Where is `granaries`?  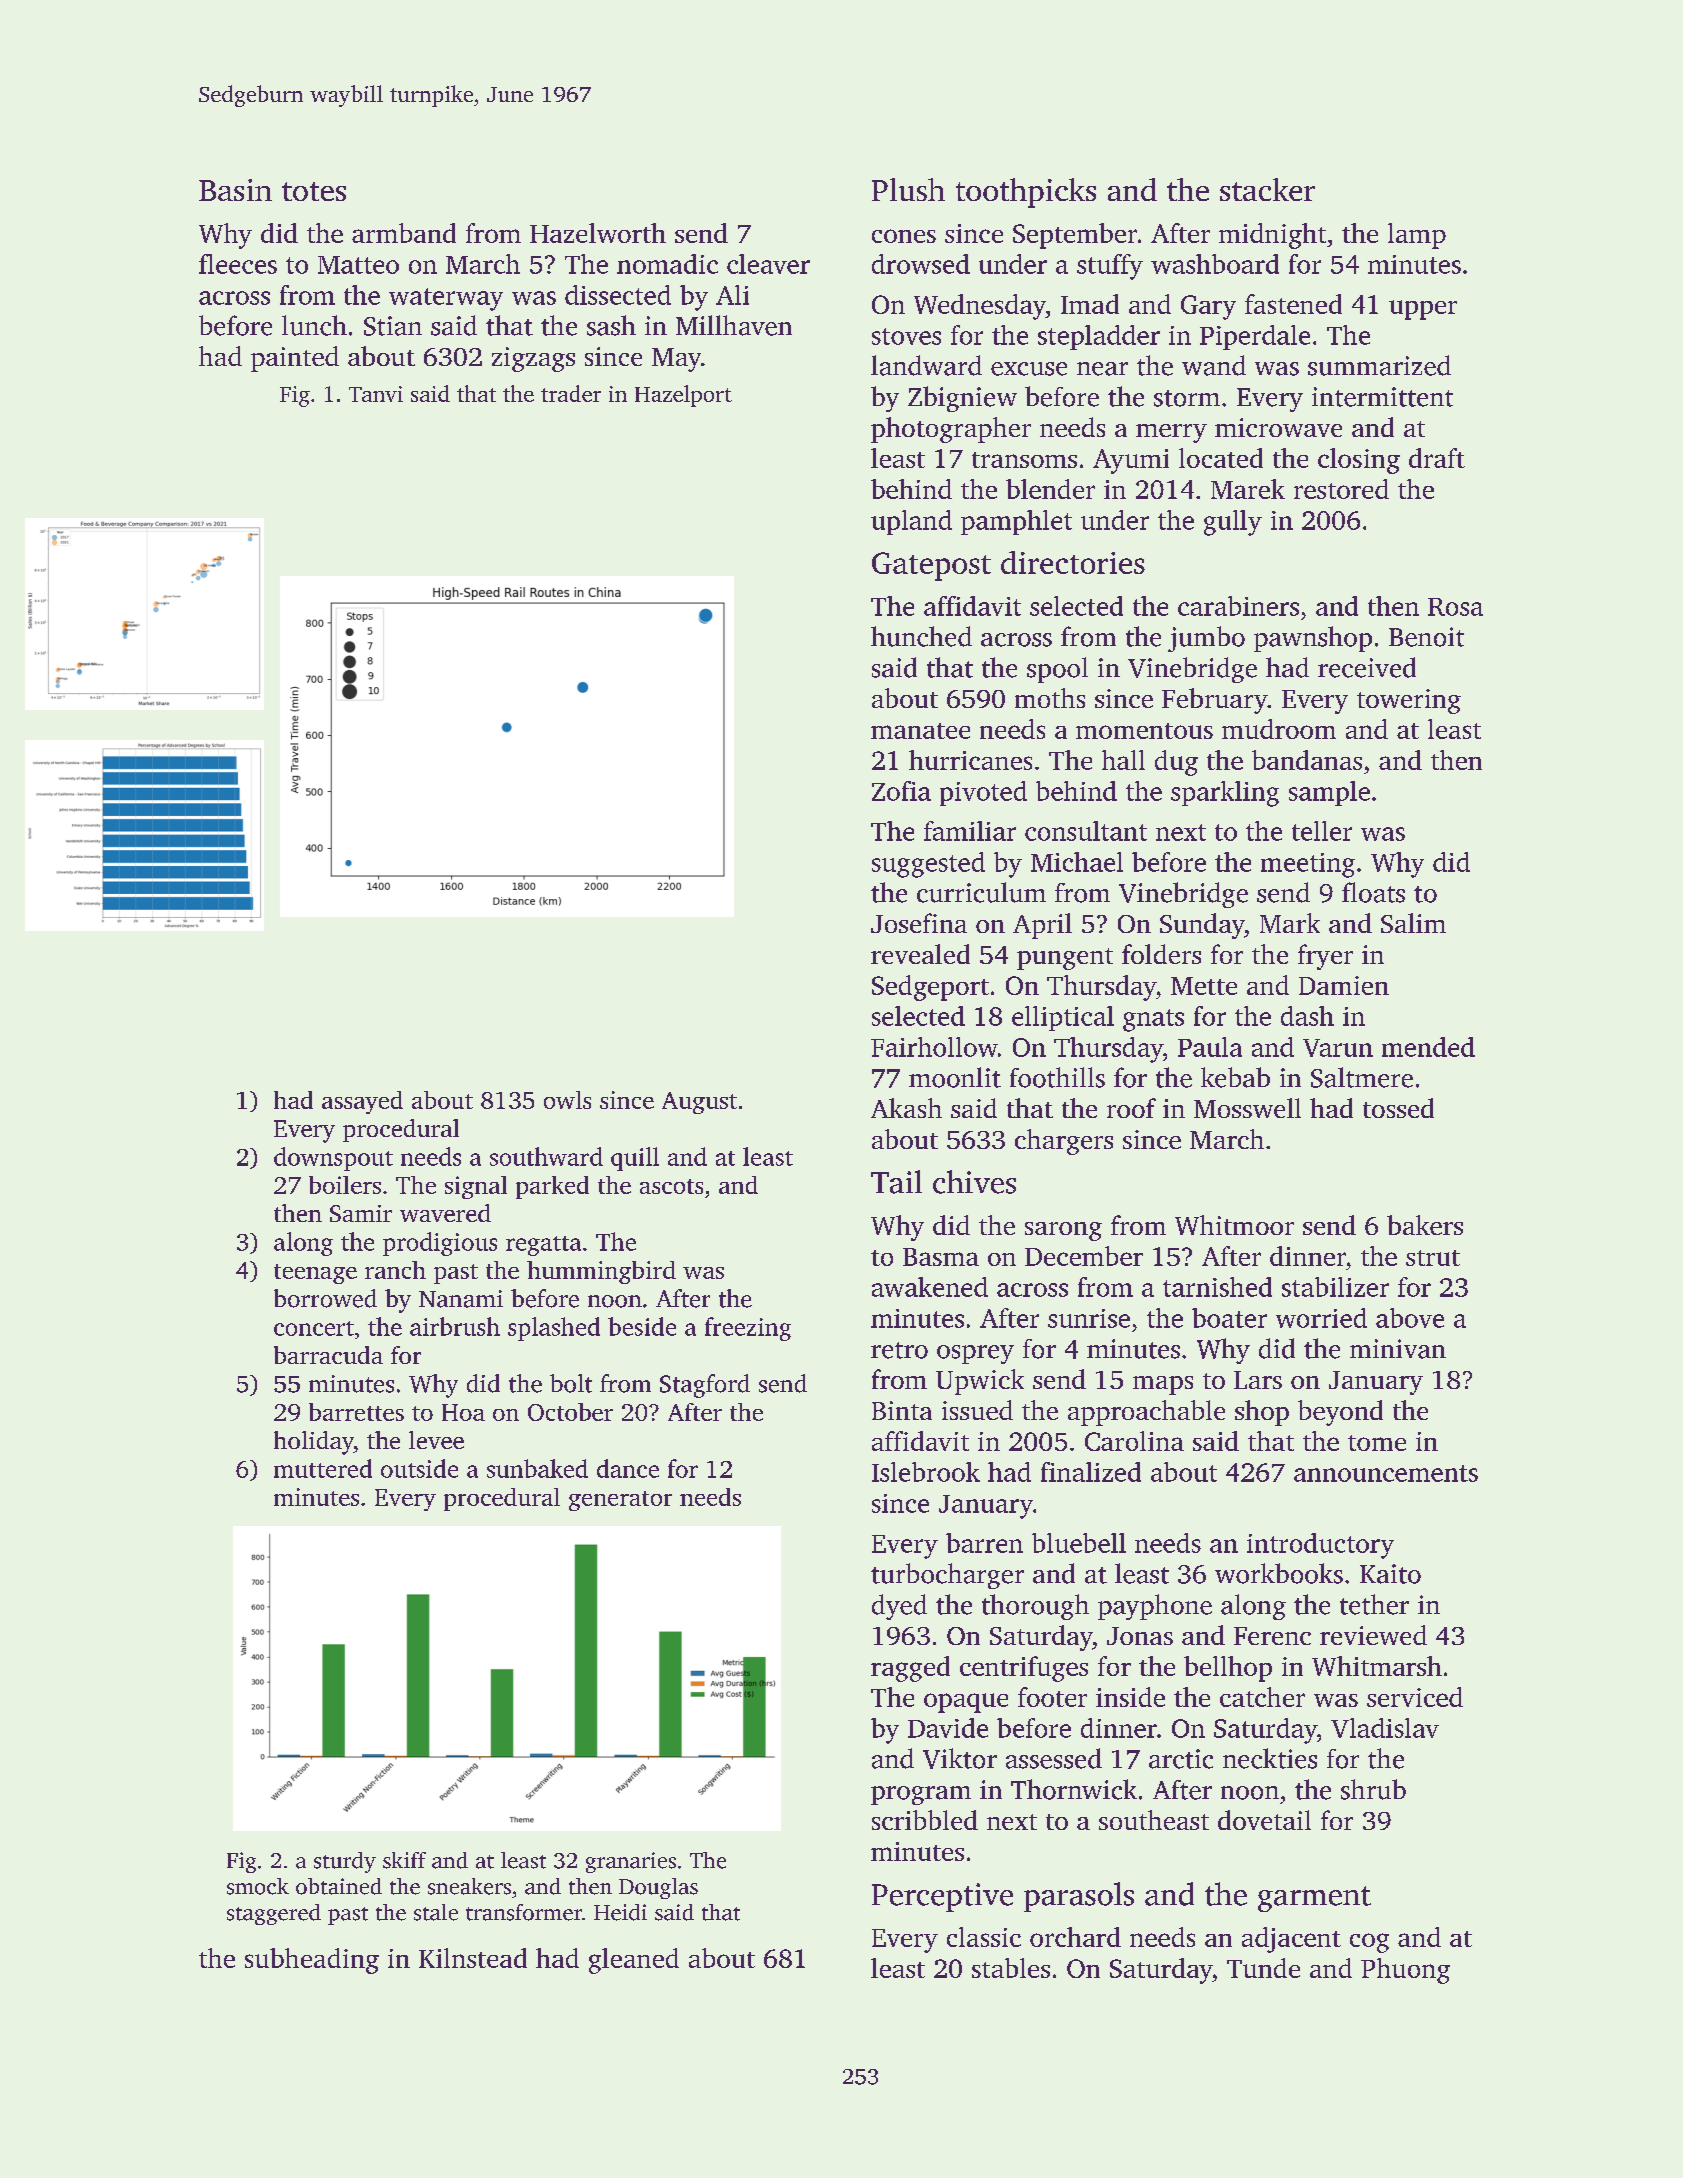 granaries is located at coordinates (631, 1862).
